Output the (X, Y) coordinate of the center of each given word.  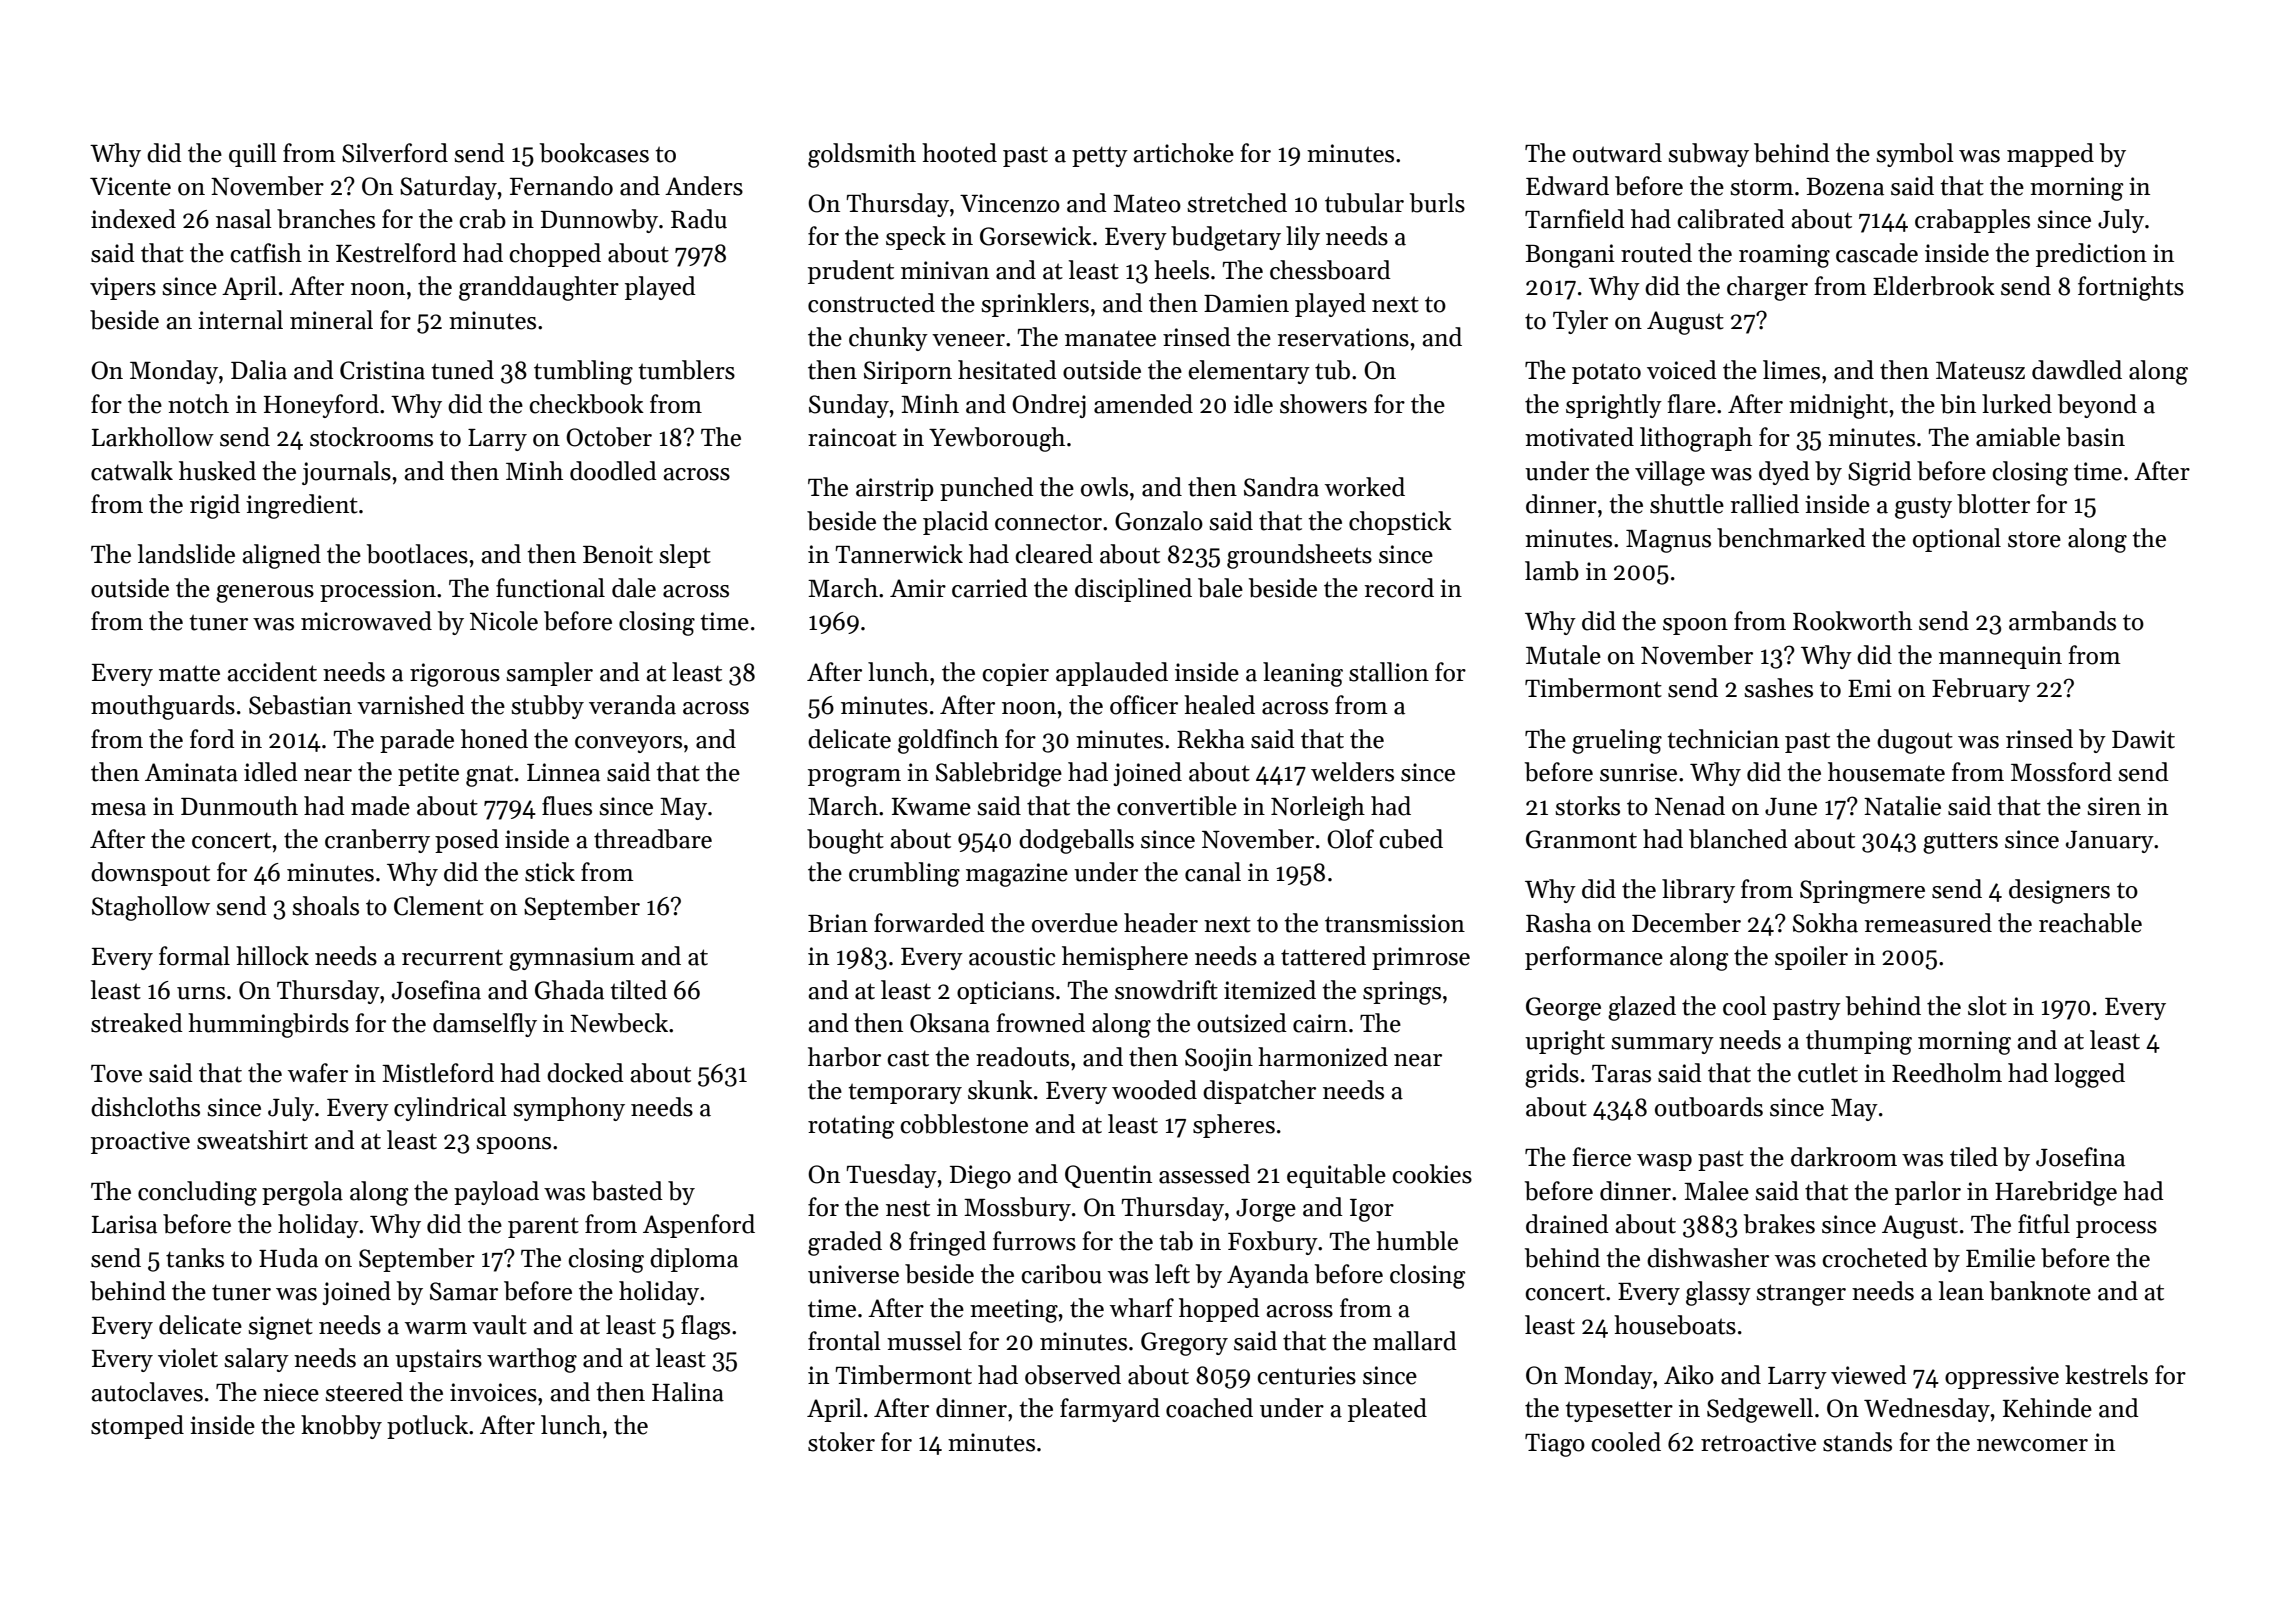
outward (1617, 153)
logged (2089, 1075)
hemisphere (1125, 958)
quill (253, 155)
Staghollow (151, 908)
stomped (137, 1427)
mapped (2050, 155)
